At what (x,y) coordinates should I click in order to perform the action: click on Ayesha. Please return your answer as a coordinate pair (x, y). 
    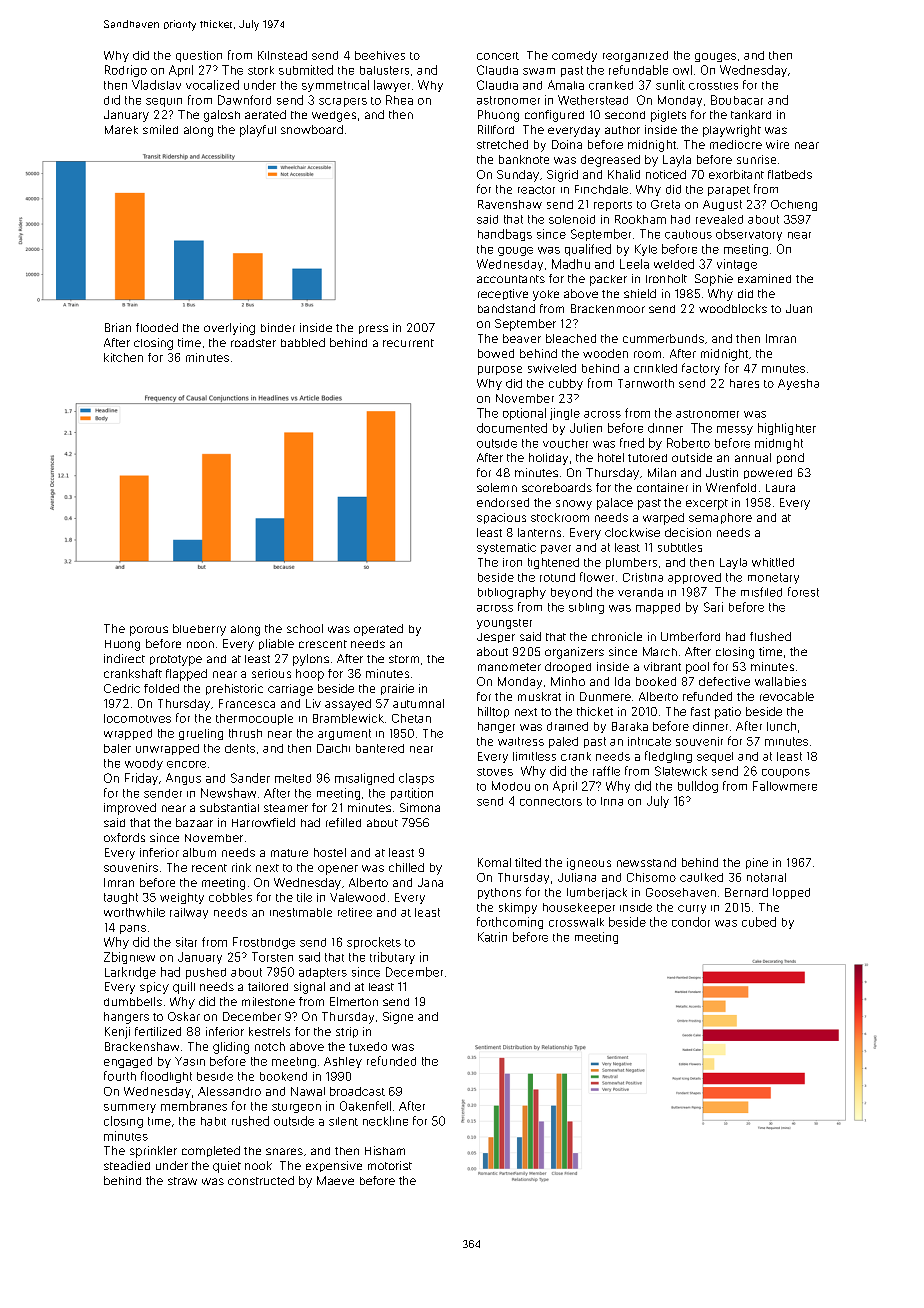
    Looking at the image, I should click on (798, 384).
